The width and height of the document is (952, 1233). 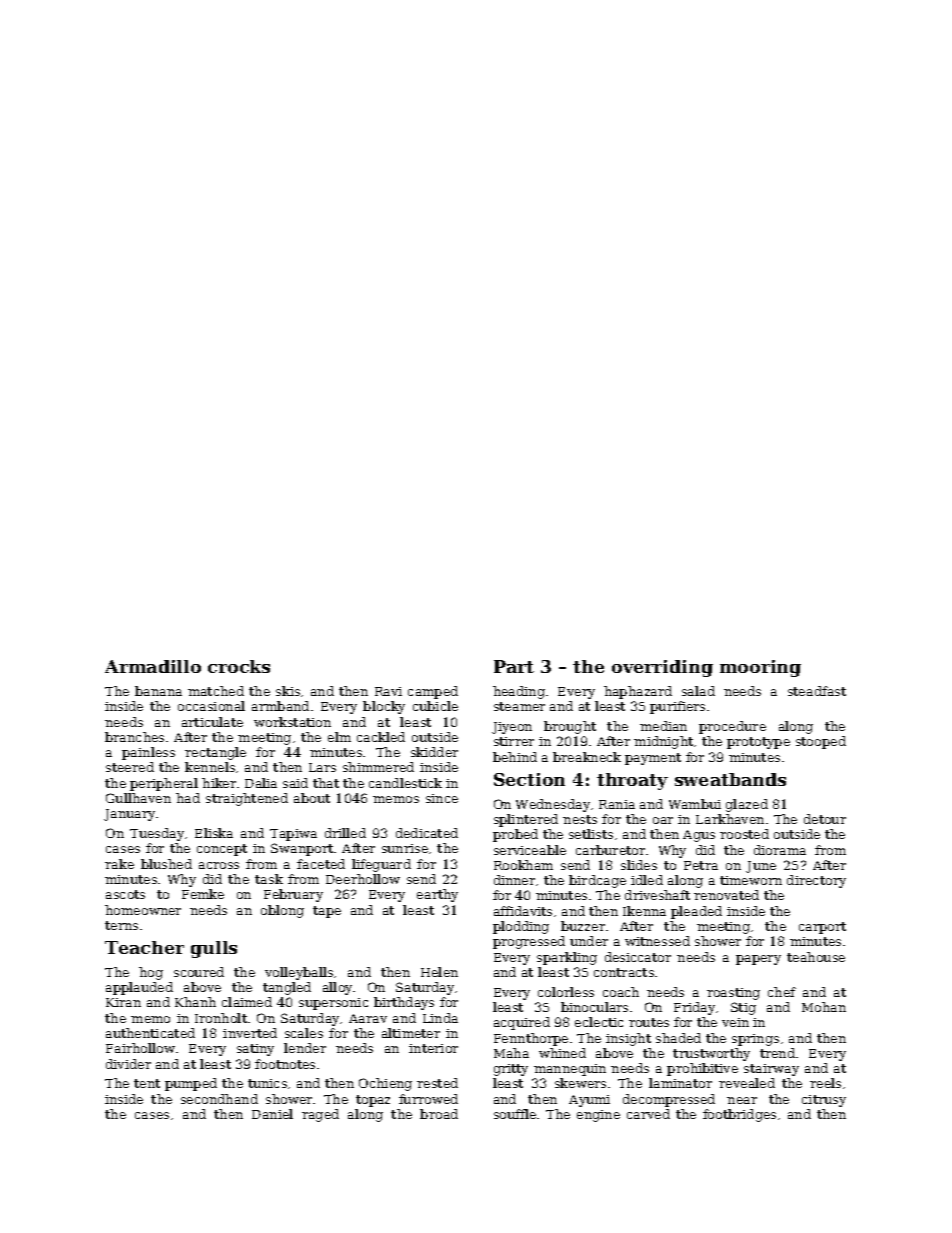 I want to click on Kiran, so click(x=123, y=1002).
